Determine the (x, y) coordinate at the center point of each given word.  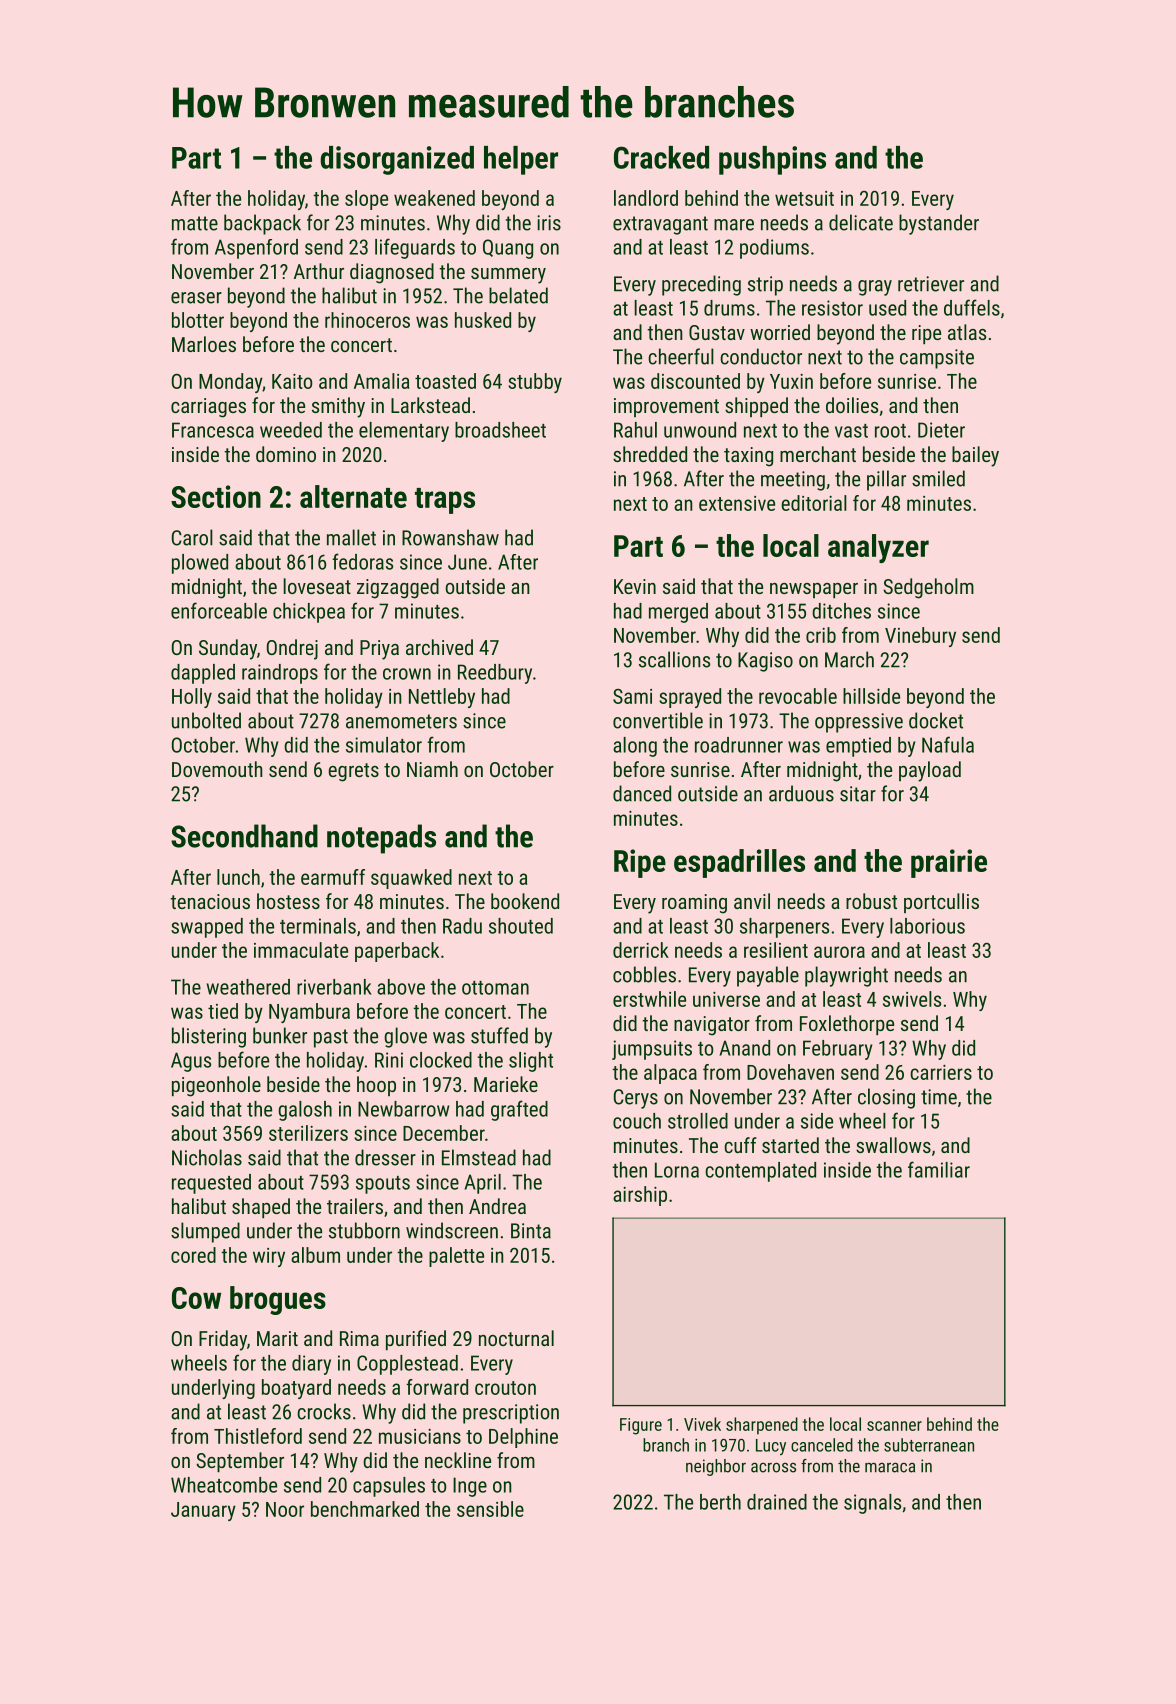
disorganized (397, 160)
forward (437, 1387)
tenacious (210, 901)
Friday (223, 1340)
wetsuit (804, 198)
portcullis (941, 903)
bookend (525, 901)
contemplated (760, 1172)
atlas (967, 332)
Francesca (213, 430)
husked (483, 320)
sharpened (762, 1426)
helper (521, 160)
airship (640, 1196)
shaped (261, 1208)
